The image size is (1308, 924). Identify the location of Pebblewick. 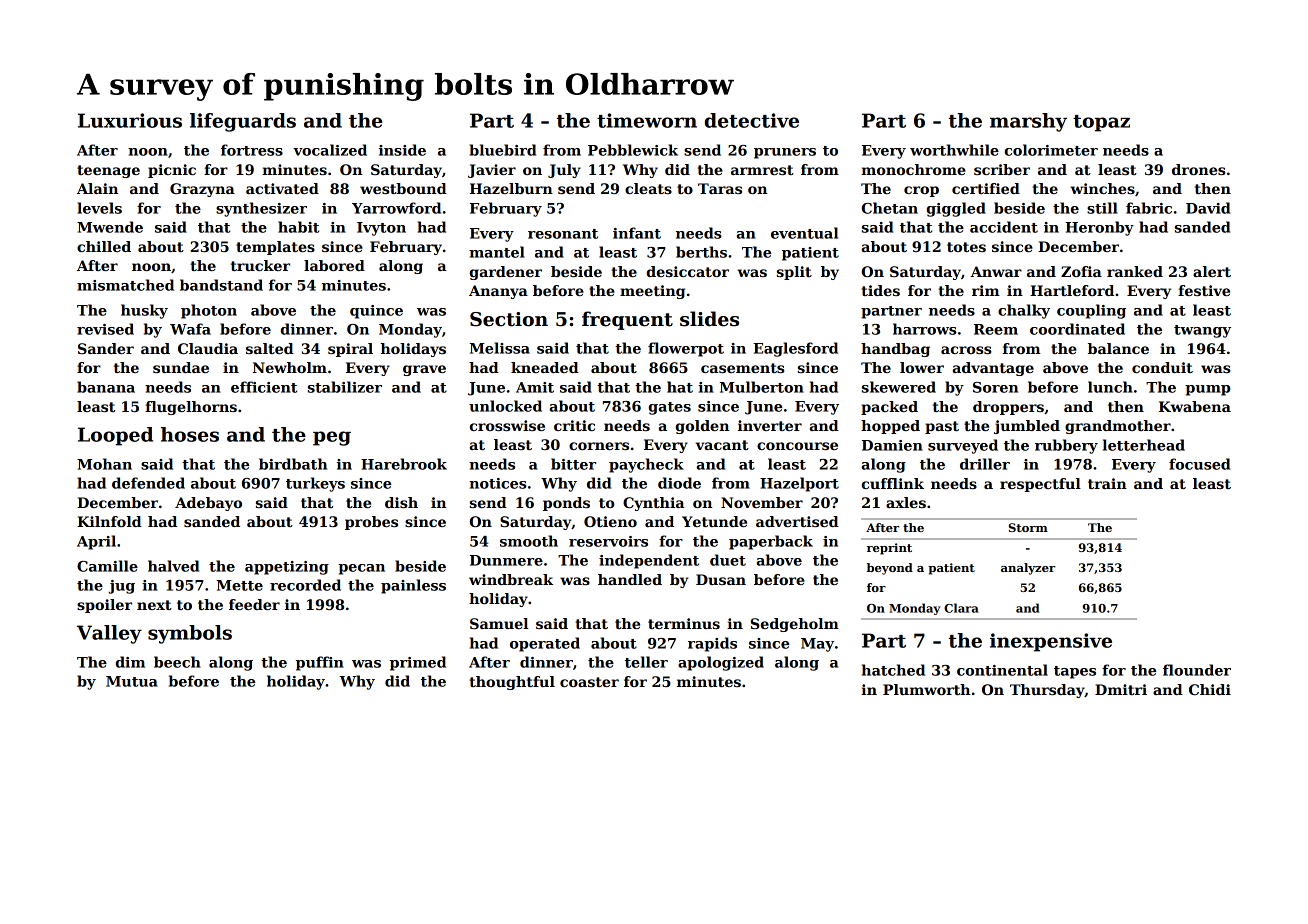
(633, 150).
